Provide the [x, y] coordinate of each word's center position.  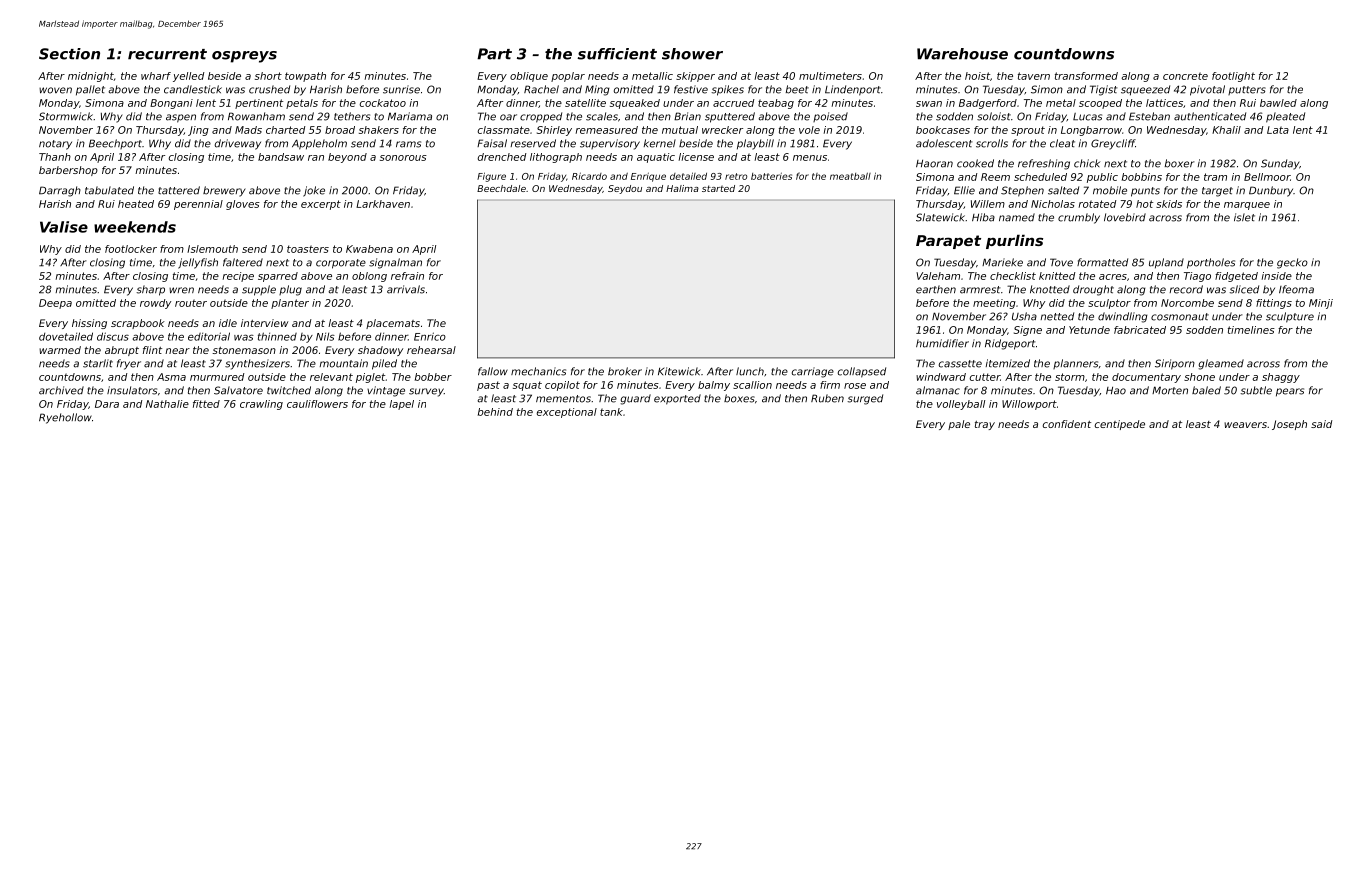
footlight [1233, 77]
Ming [597, 90]
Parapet [948, 242]
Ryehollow [65, 418]
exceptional [566, 413]
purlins [1014, 241]
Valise [64, 227]
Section [69, 54]
